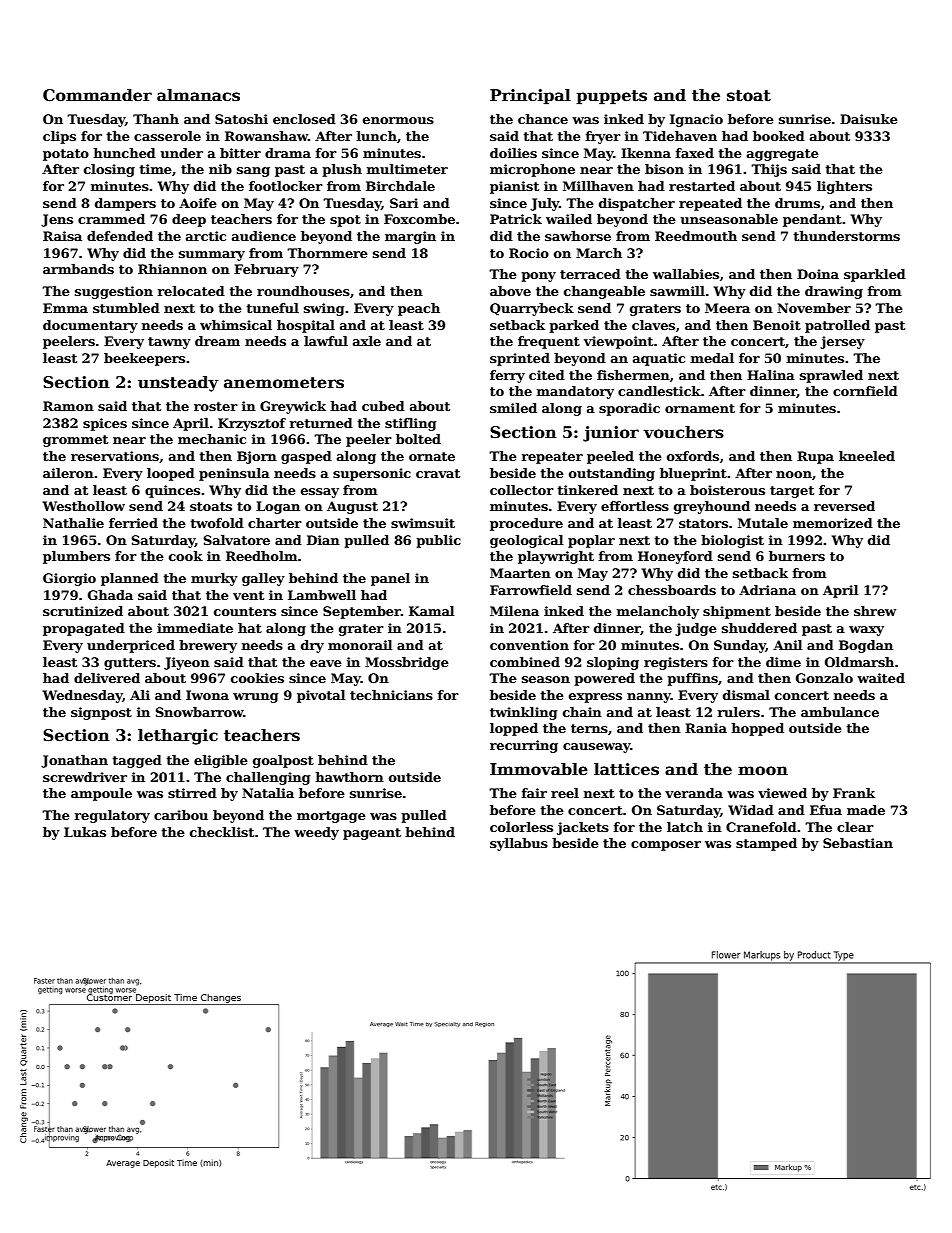 This page has height=1233, width=952. I want to click on Principal, so click(530, 97).
